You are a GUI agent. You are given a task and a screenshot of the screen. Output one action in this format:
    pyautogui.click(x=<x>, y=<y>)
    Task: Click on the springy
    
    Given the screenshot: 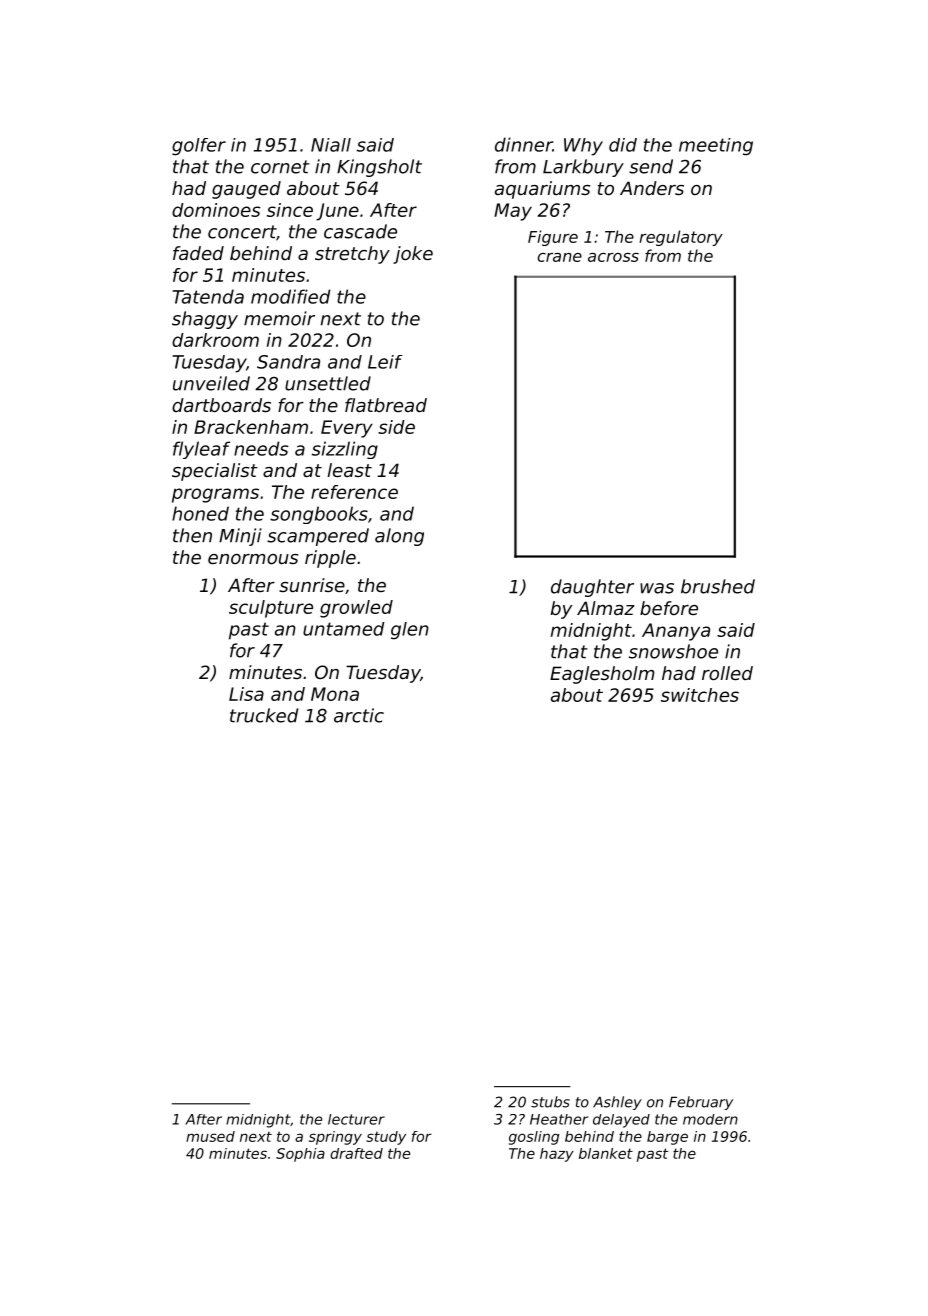 What is the action you would take?
    pyautogui.click(x=335, y=1138)
